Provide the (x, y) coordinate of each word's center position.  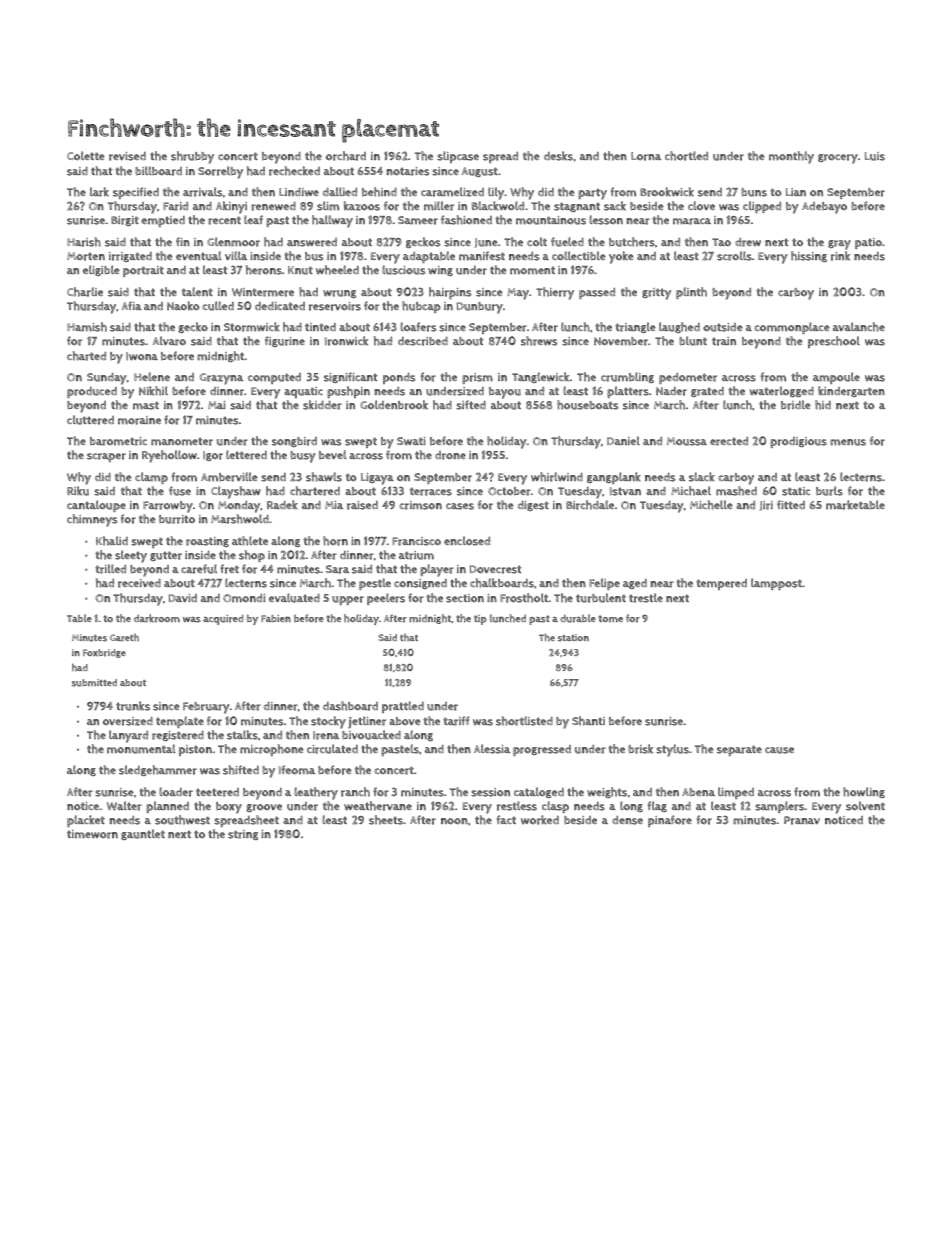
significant (351, 377)
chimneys (92, 520)
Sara (337, 569)
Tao (721, 242)
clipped (762, 207)
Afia (131, 305)
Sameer (418, 220)
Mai (217, 405)
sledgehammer (158, 770)
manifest (482, 256)
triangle (635, 327)
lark (99, 192)
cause (779, 750)
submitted (94, 683)
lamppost (776, 584)
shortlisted (524, 721)
